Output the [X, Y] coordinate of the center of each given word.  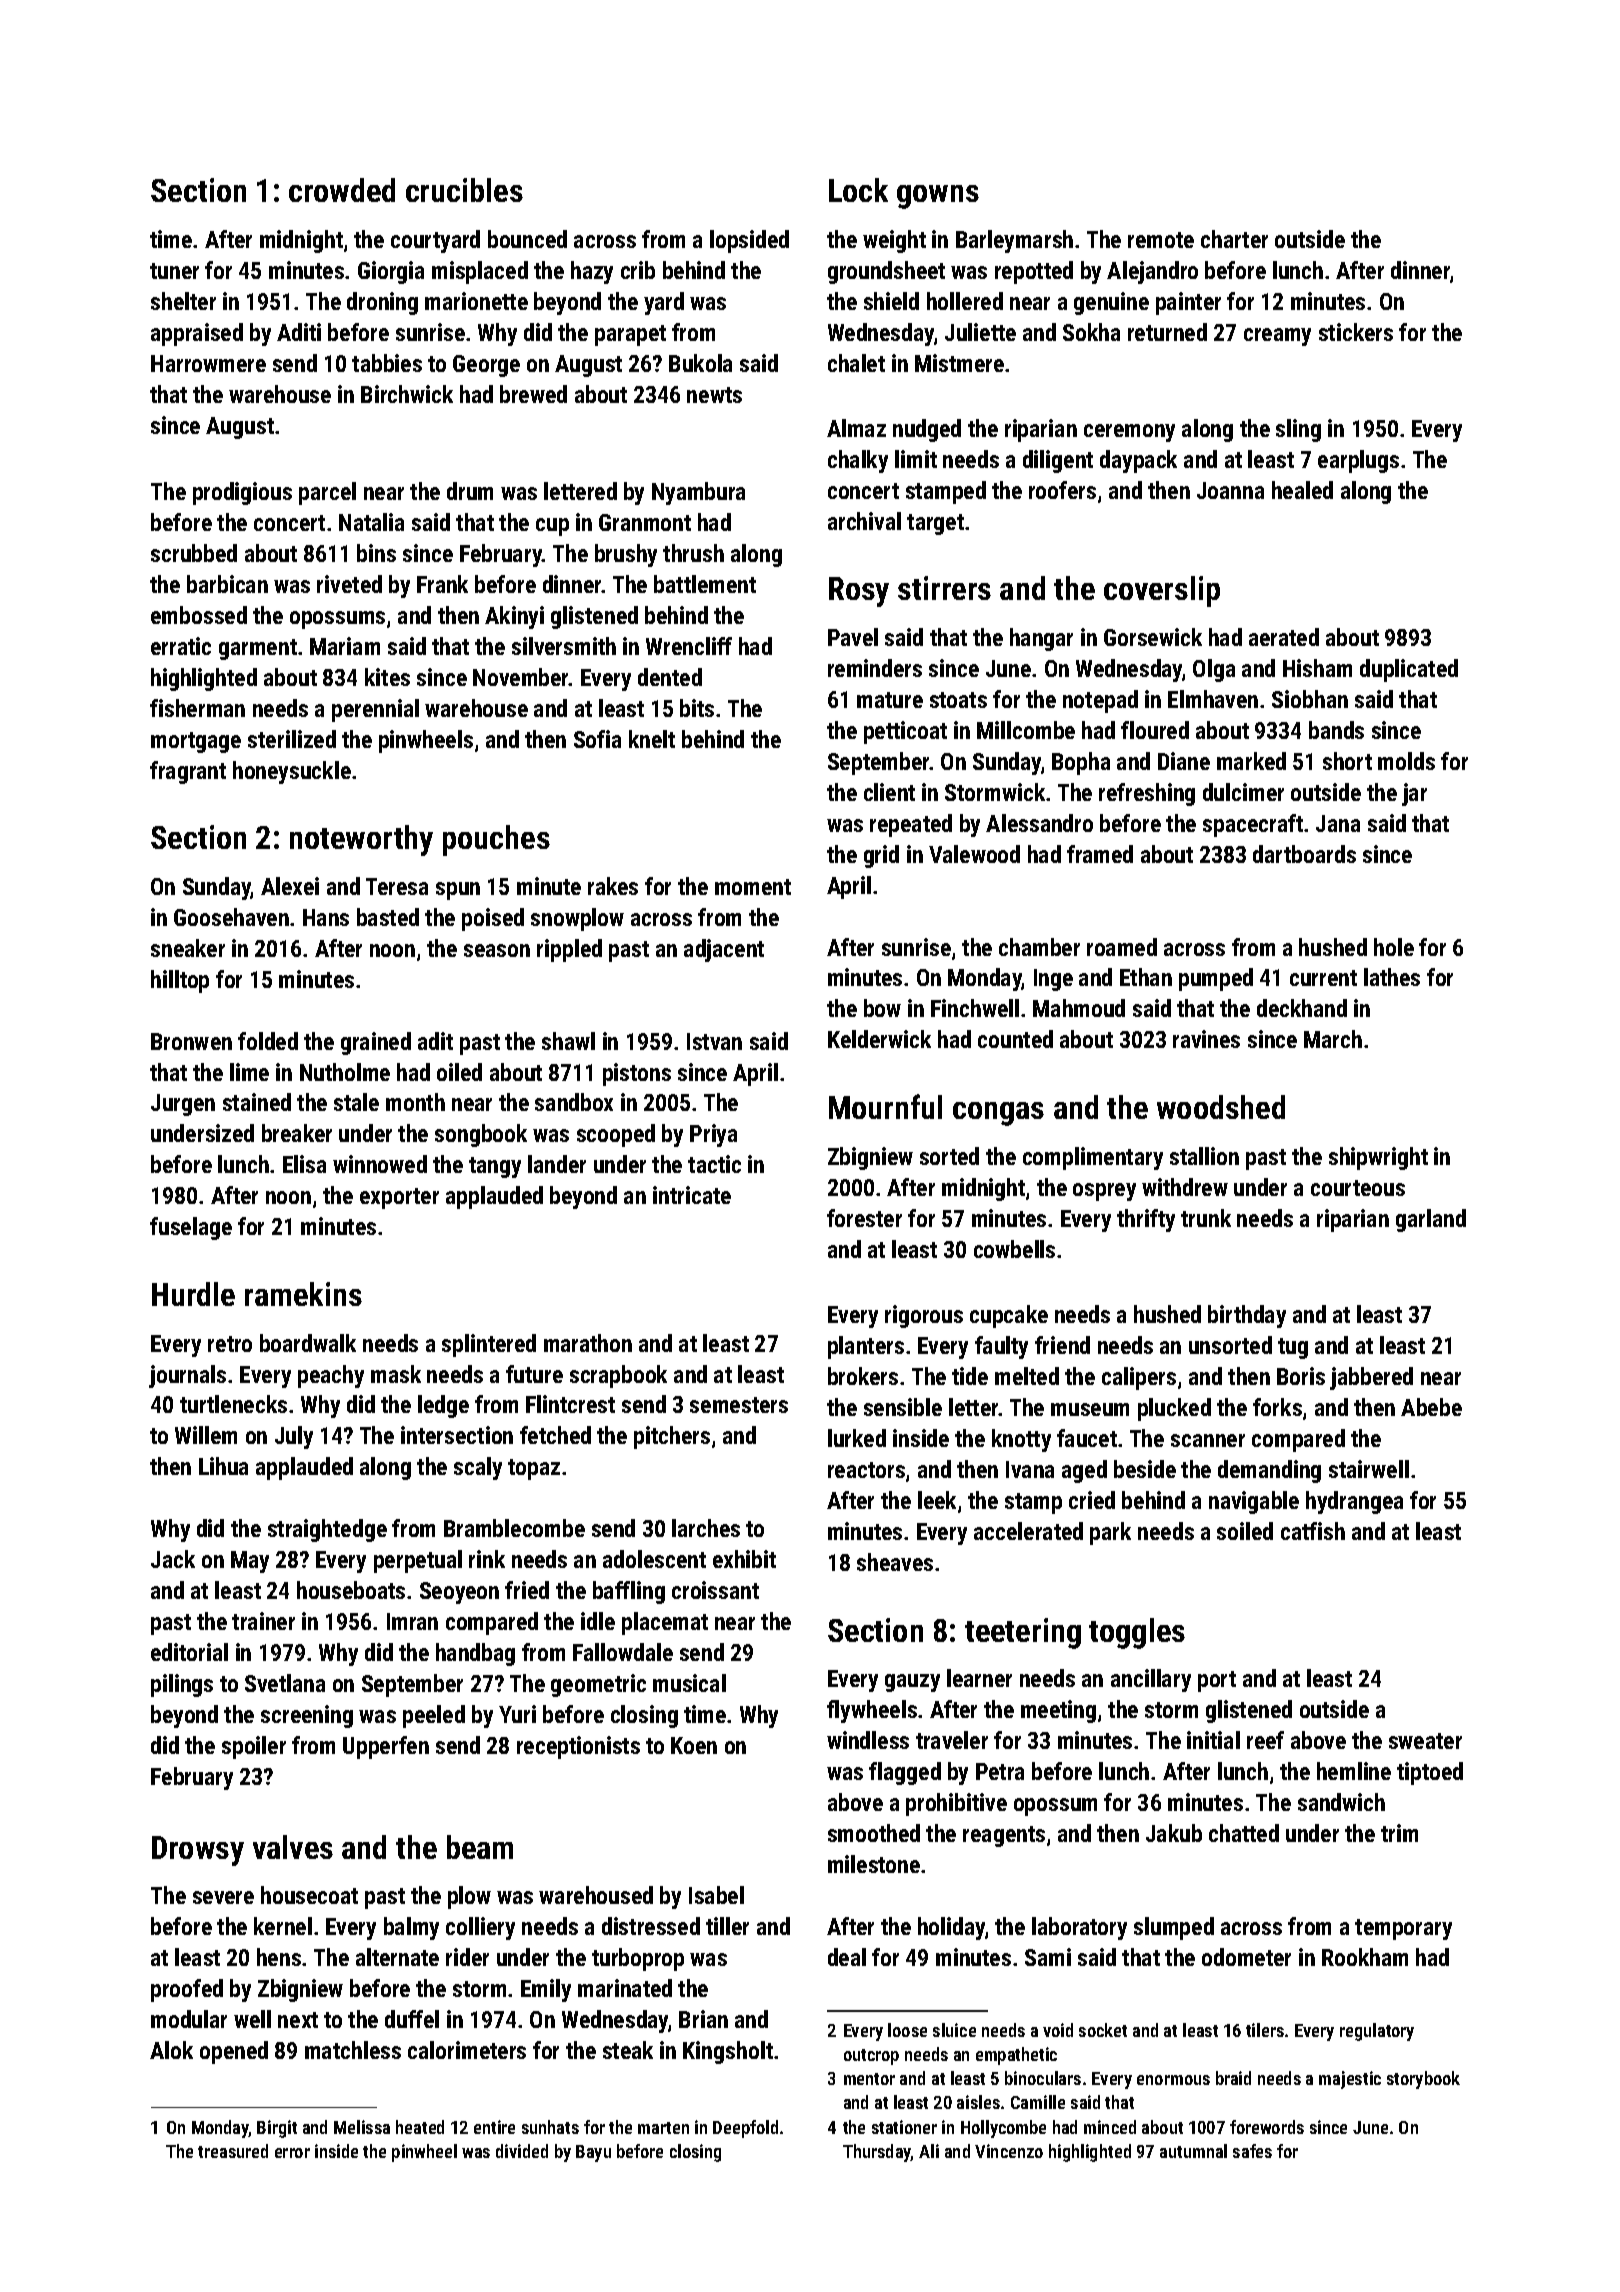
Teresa [397, 886]
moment [753, 887]
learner [979, 1678]
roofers [1062, 490]
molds [1406, 761]
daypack [1138, 461]
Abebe [1431, 1407]
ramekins [303, 1294]
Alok [171, 2050]
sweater [1425, 1741]
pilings [182, 1685]
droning [382, 303]
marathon [588, 1343]
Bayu [593, 2153]
